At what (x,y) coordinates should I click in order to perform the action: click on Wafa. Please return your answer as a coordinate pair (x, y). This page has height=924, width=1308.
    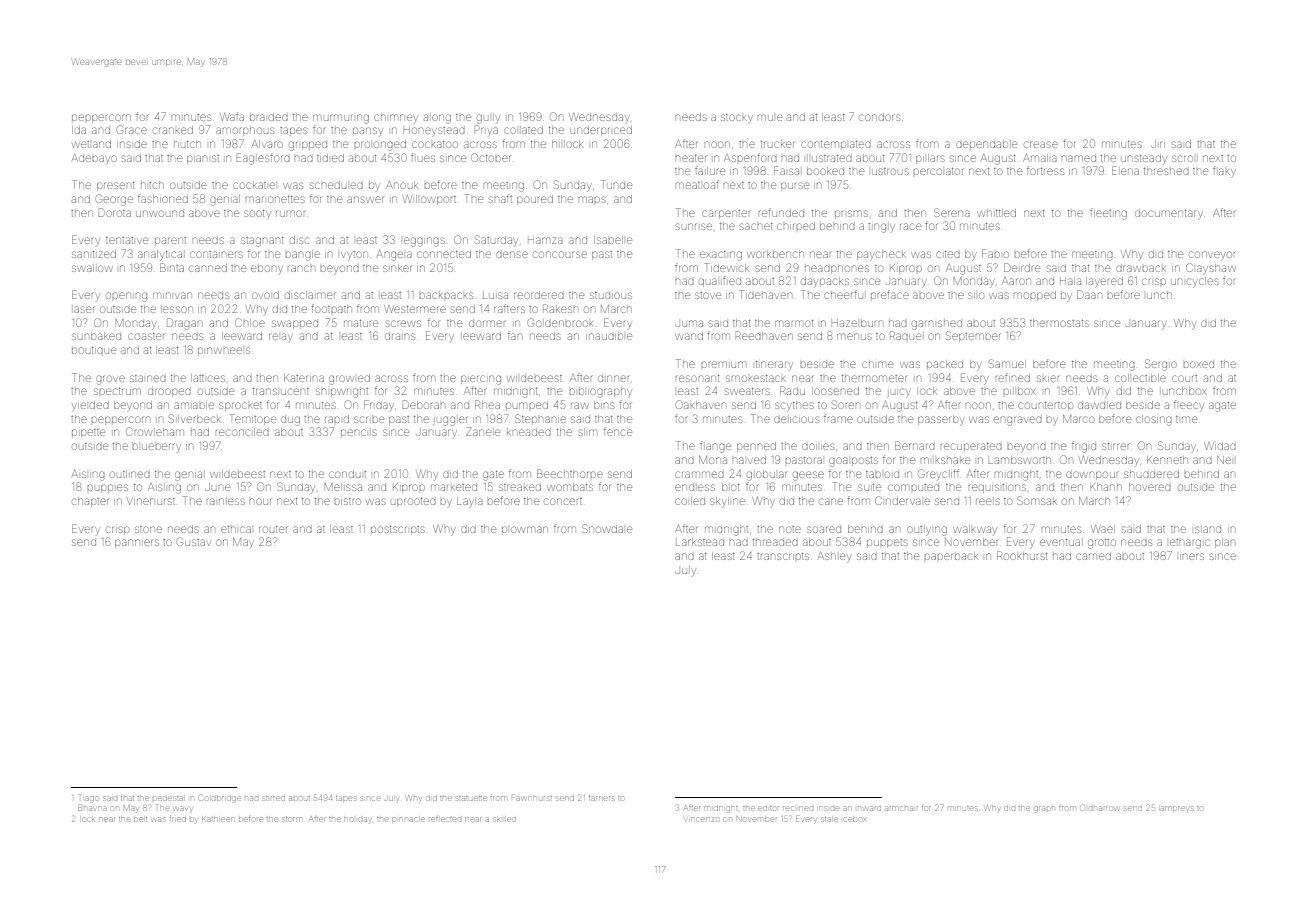
    Looking at the image, I should click on (232, 116).
